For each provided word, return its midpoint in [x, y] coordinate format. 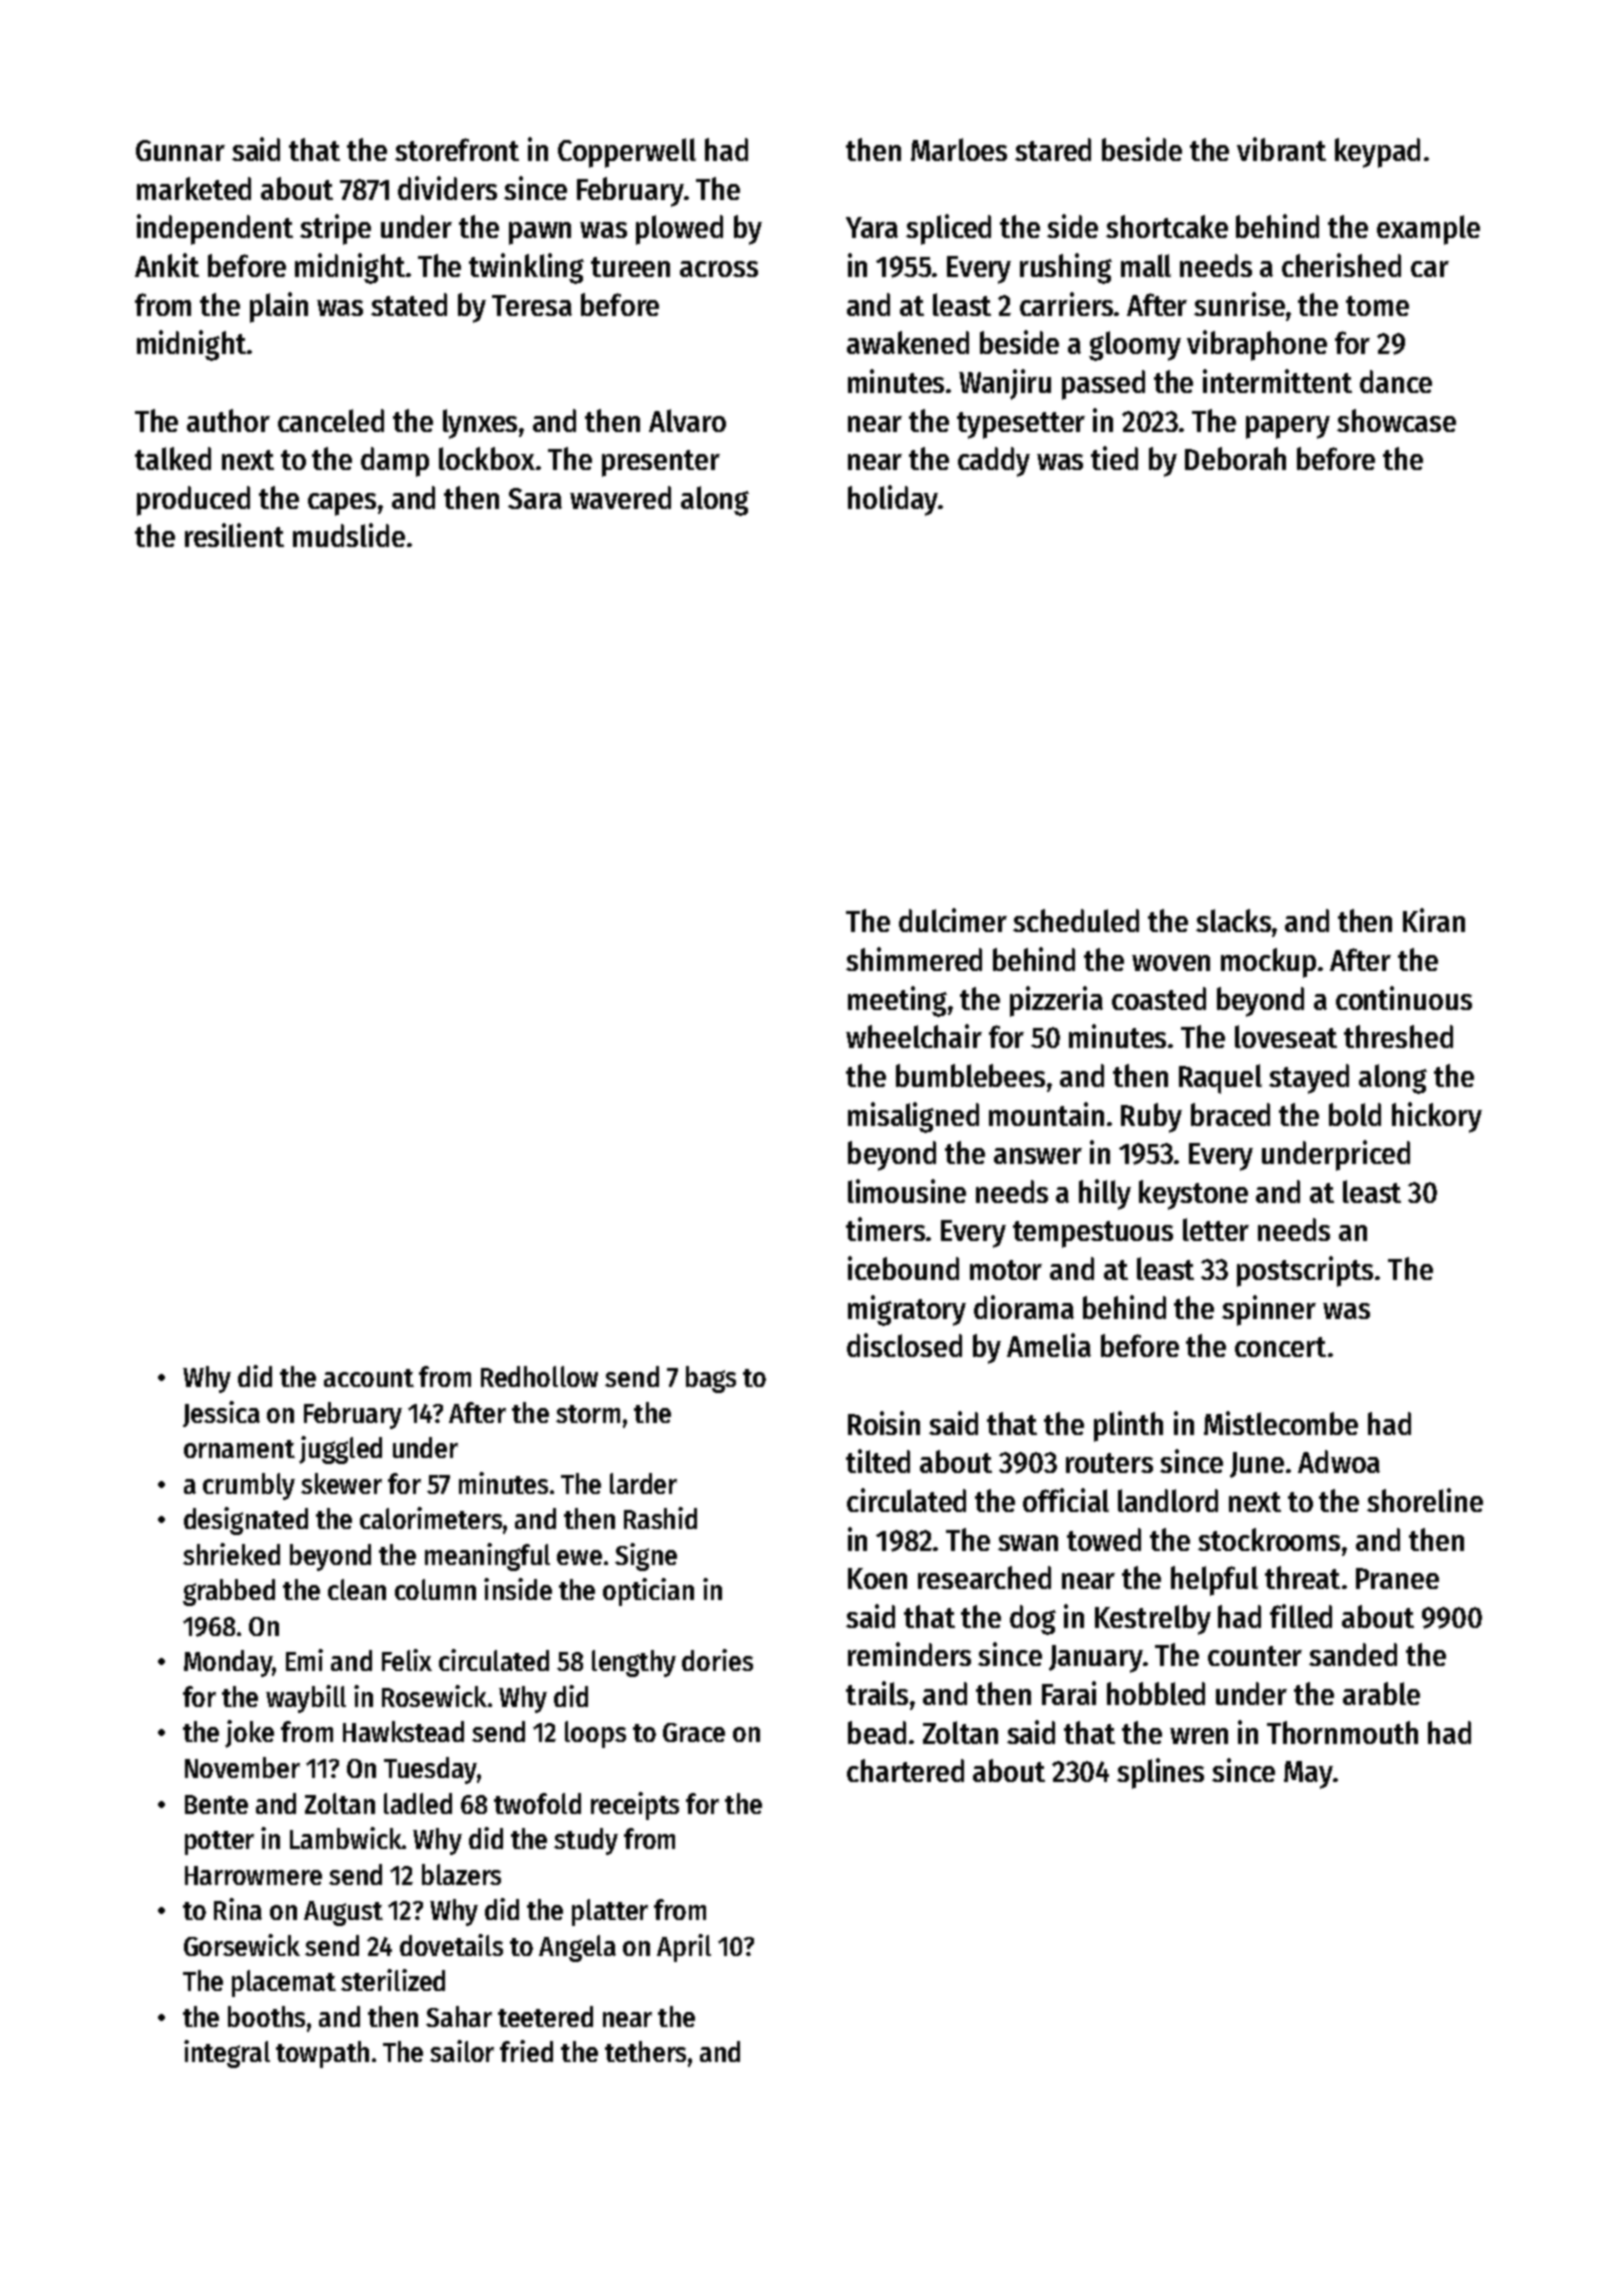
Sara [535, 498]
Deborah [1235, 458]
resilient [234, 535]
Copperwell [627, 153]
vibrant [1281, 149]
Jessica [221, 1414]
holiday [893, 500]
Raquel [1220, 1079]
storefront [457, 149]
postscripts [1305, 1271]
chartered [905, 1770]
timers [885, 1229]
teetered [545, 2016]
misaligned [913, 1117]
